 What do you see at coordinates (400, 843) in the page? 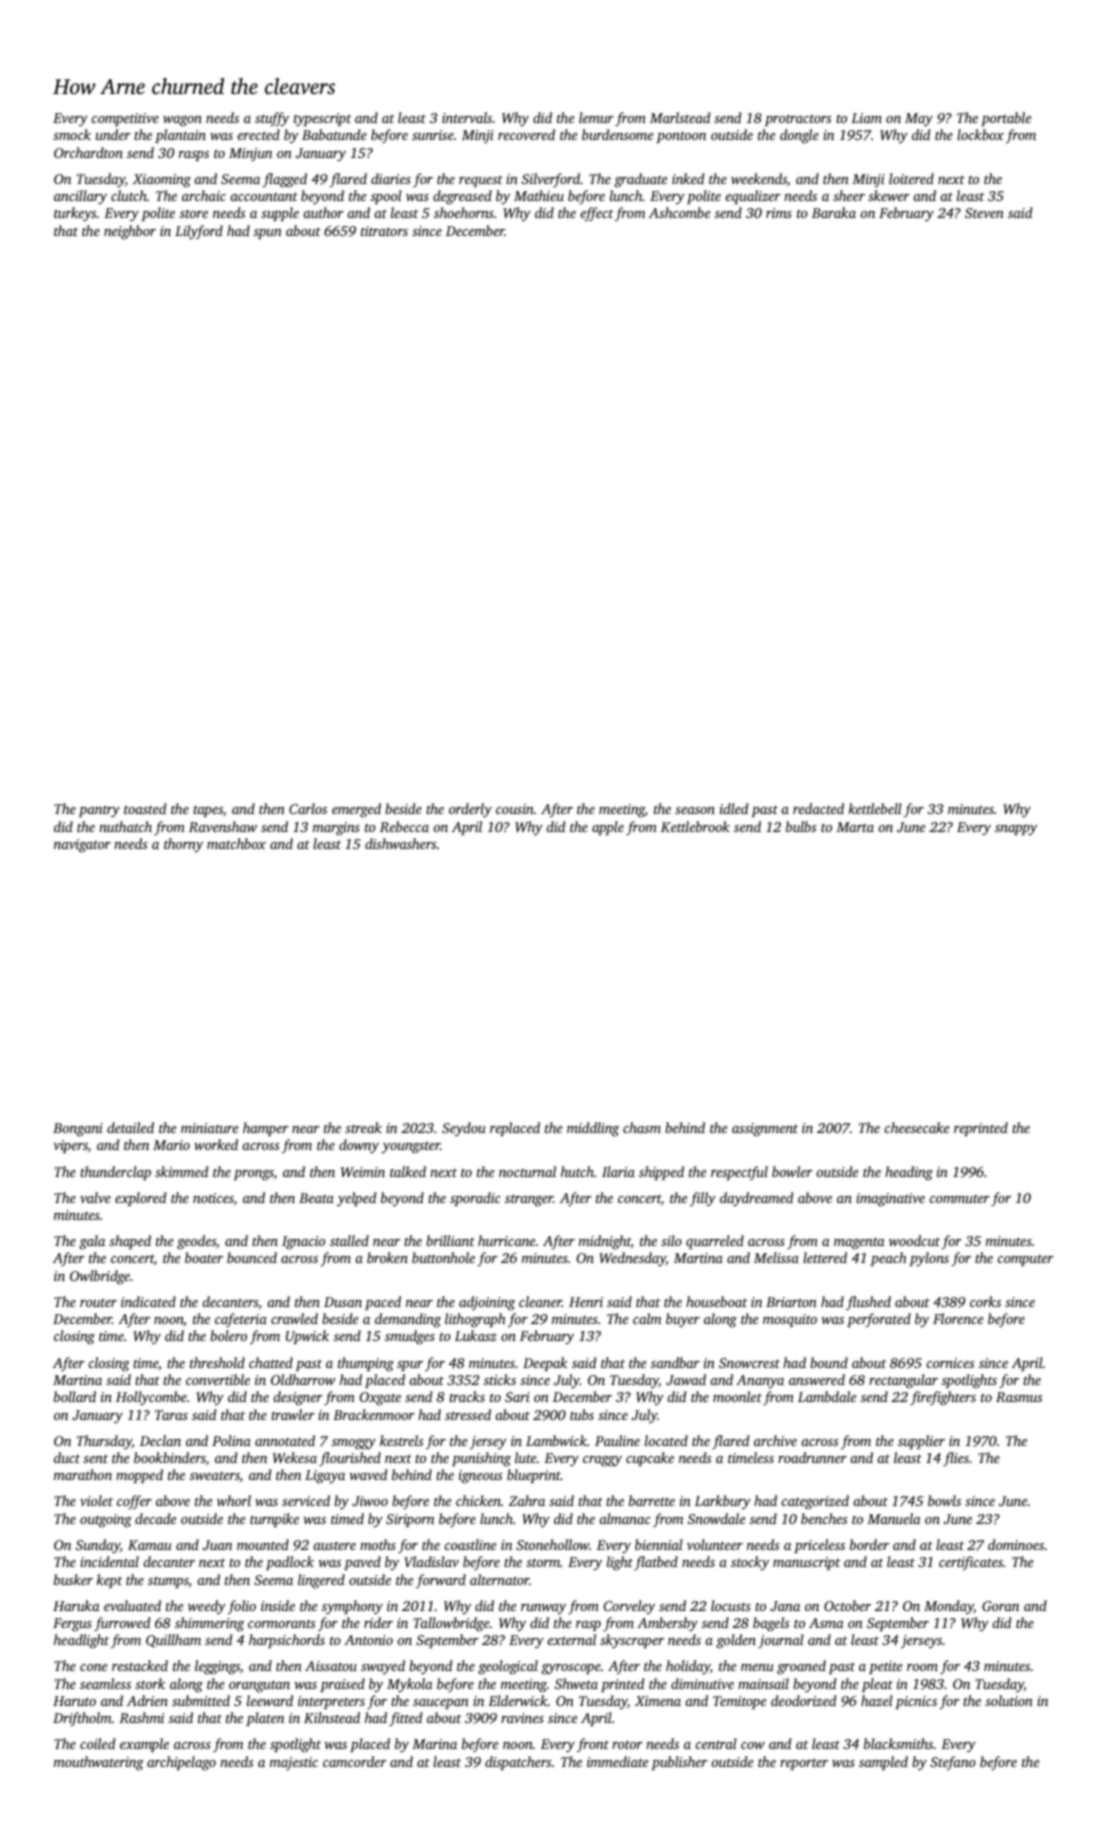
I see `dishwashers` at bounding box center [400, 843].
